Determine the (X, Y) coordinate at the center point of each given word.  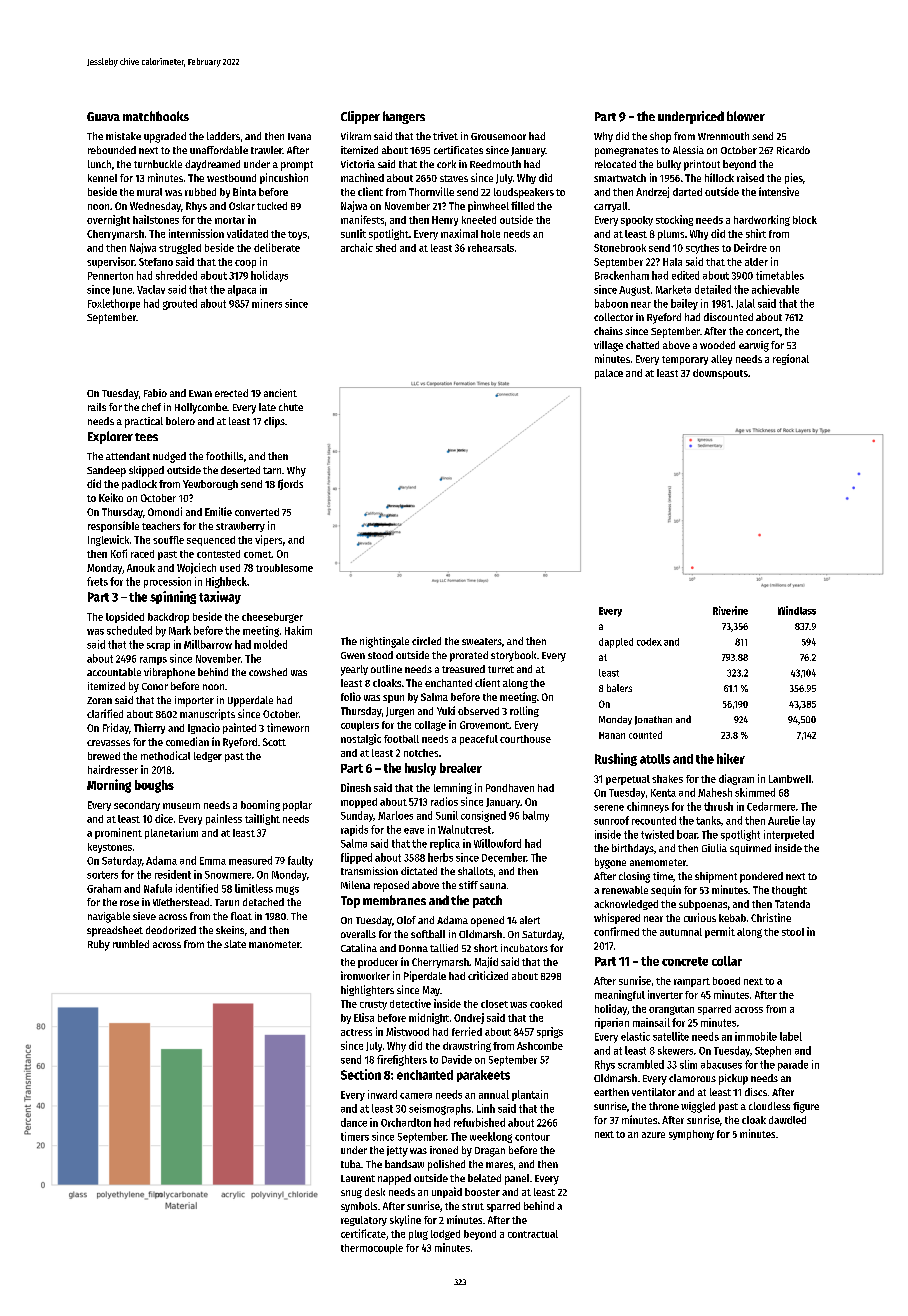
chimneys (648, 807)
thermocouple (372, 1249)
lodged (445, 1235)
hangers (404, 117)
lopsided (125, 617)
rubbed (200, 192)
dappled (616, 643)
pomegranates (626, 152)
